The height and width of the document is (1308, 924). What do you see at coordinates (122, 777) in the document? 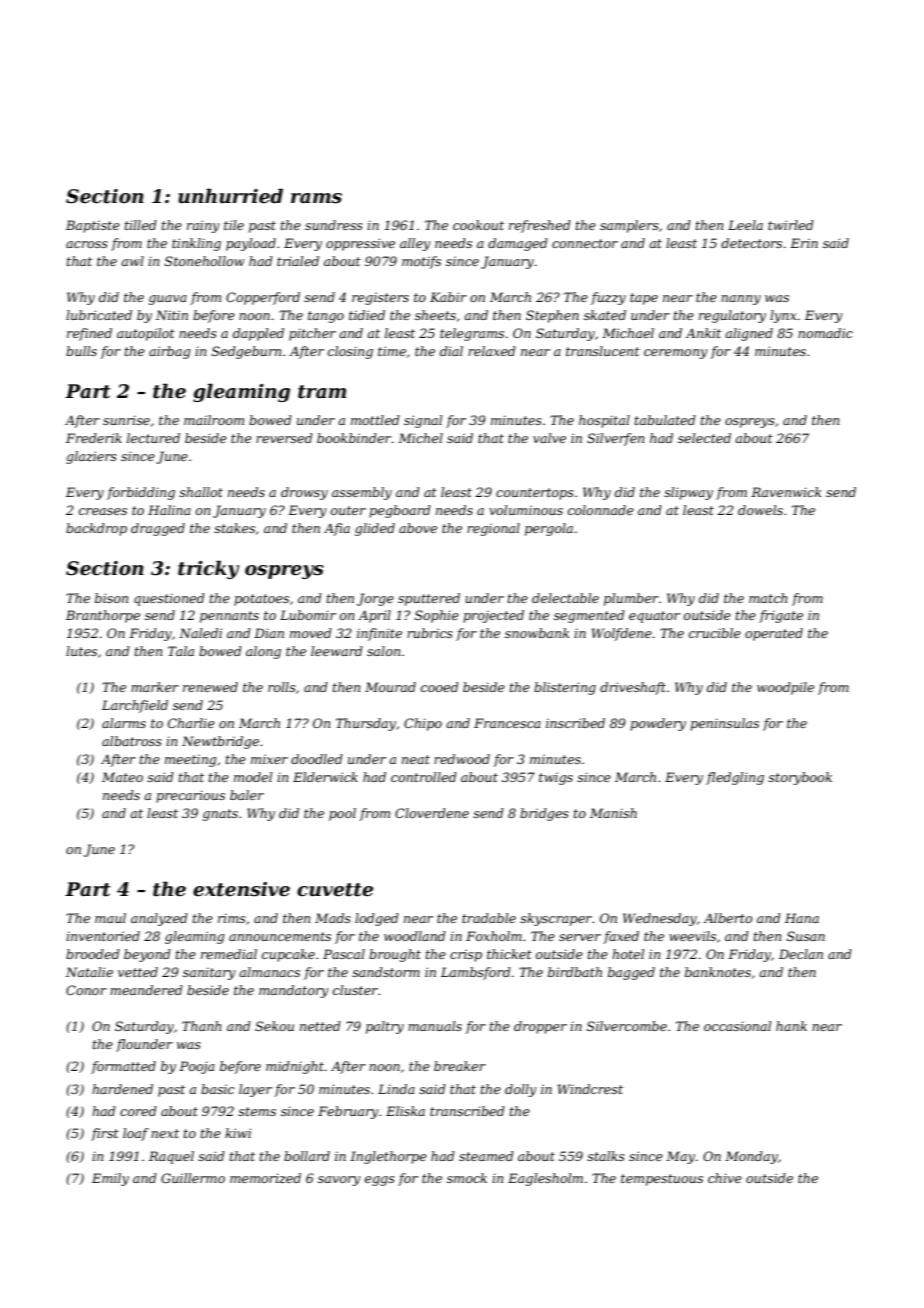
I see `Mateo` at bounding box center [122, 777].
